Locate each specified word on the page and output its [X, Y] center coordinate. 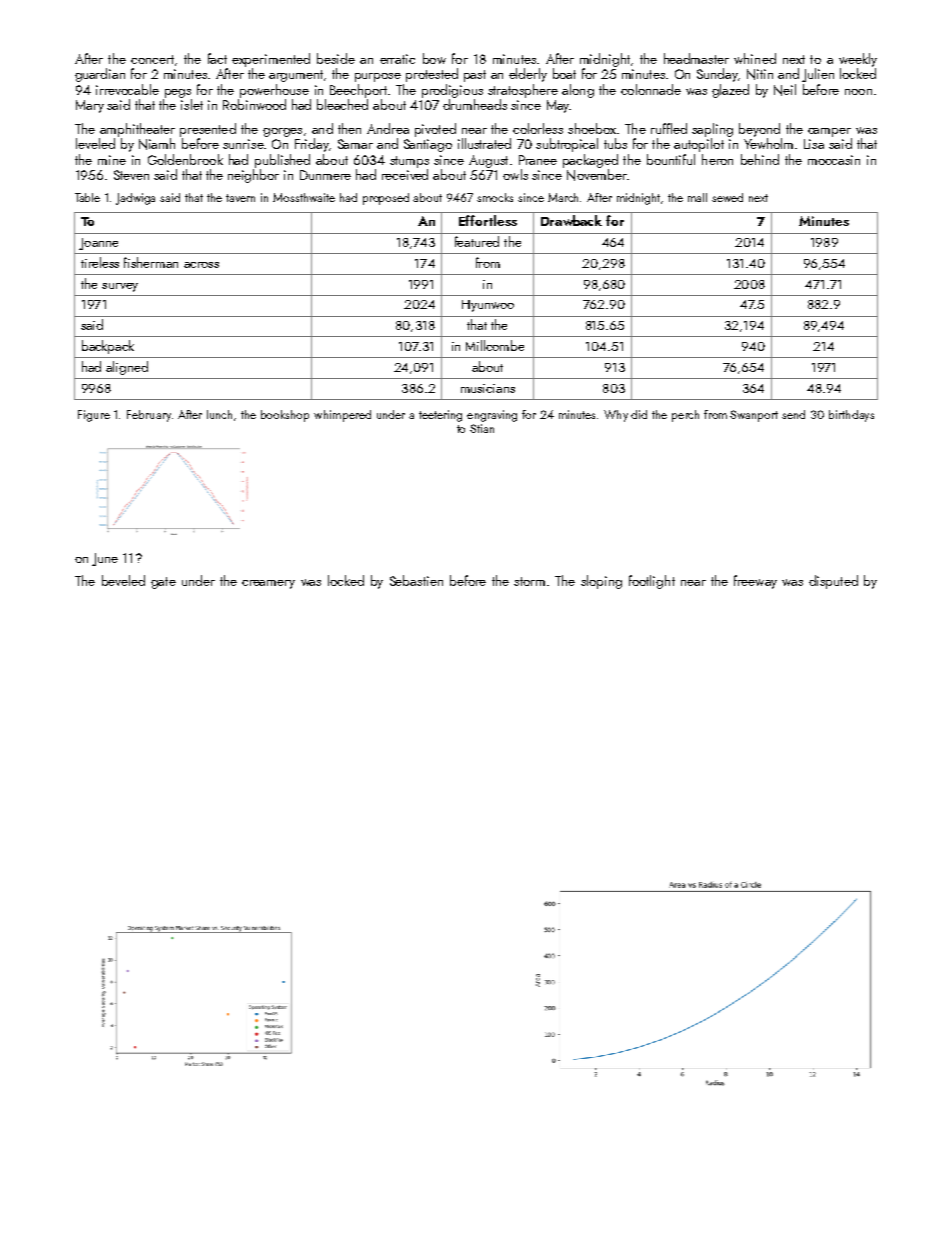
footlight [652, 582]
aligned [127, 368]
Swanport [754, 416]
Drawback [571, 220]
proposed [386, 199]
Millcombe [495, 345]
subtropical [567, 145]
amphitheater [137, 130]
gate [163, 583]
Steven [131, 175]
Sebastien [416, 580]
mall [697, 197]
